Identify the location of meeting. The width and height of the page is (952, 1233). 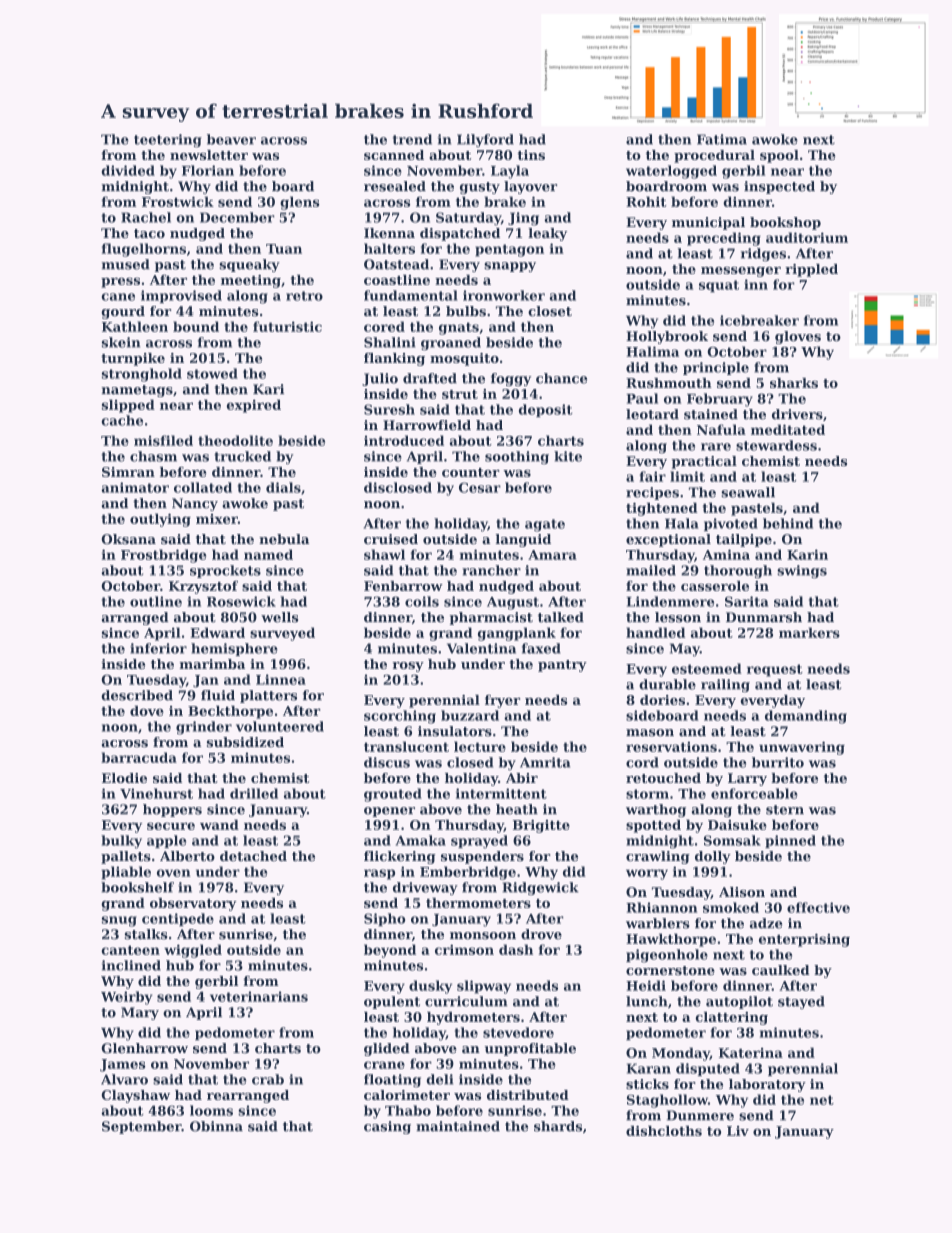
(251, 281).
